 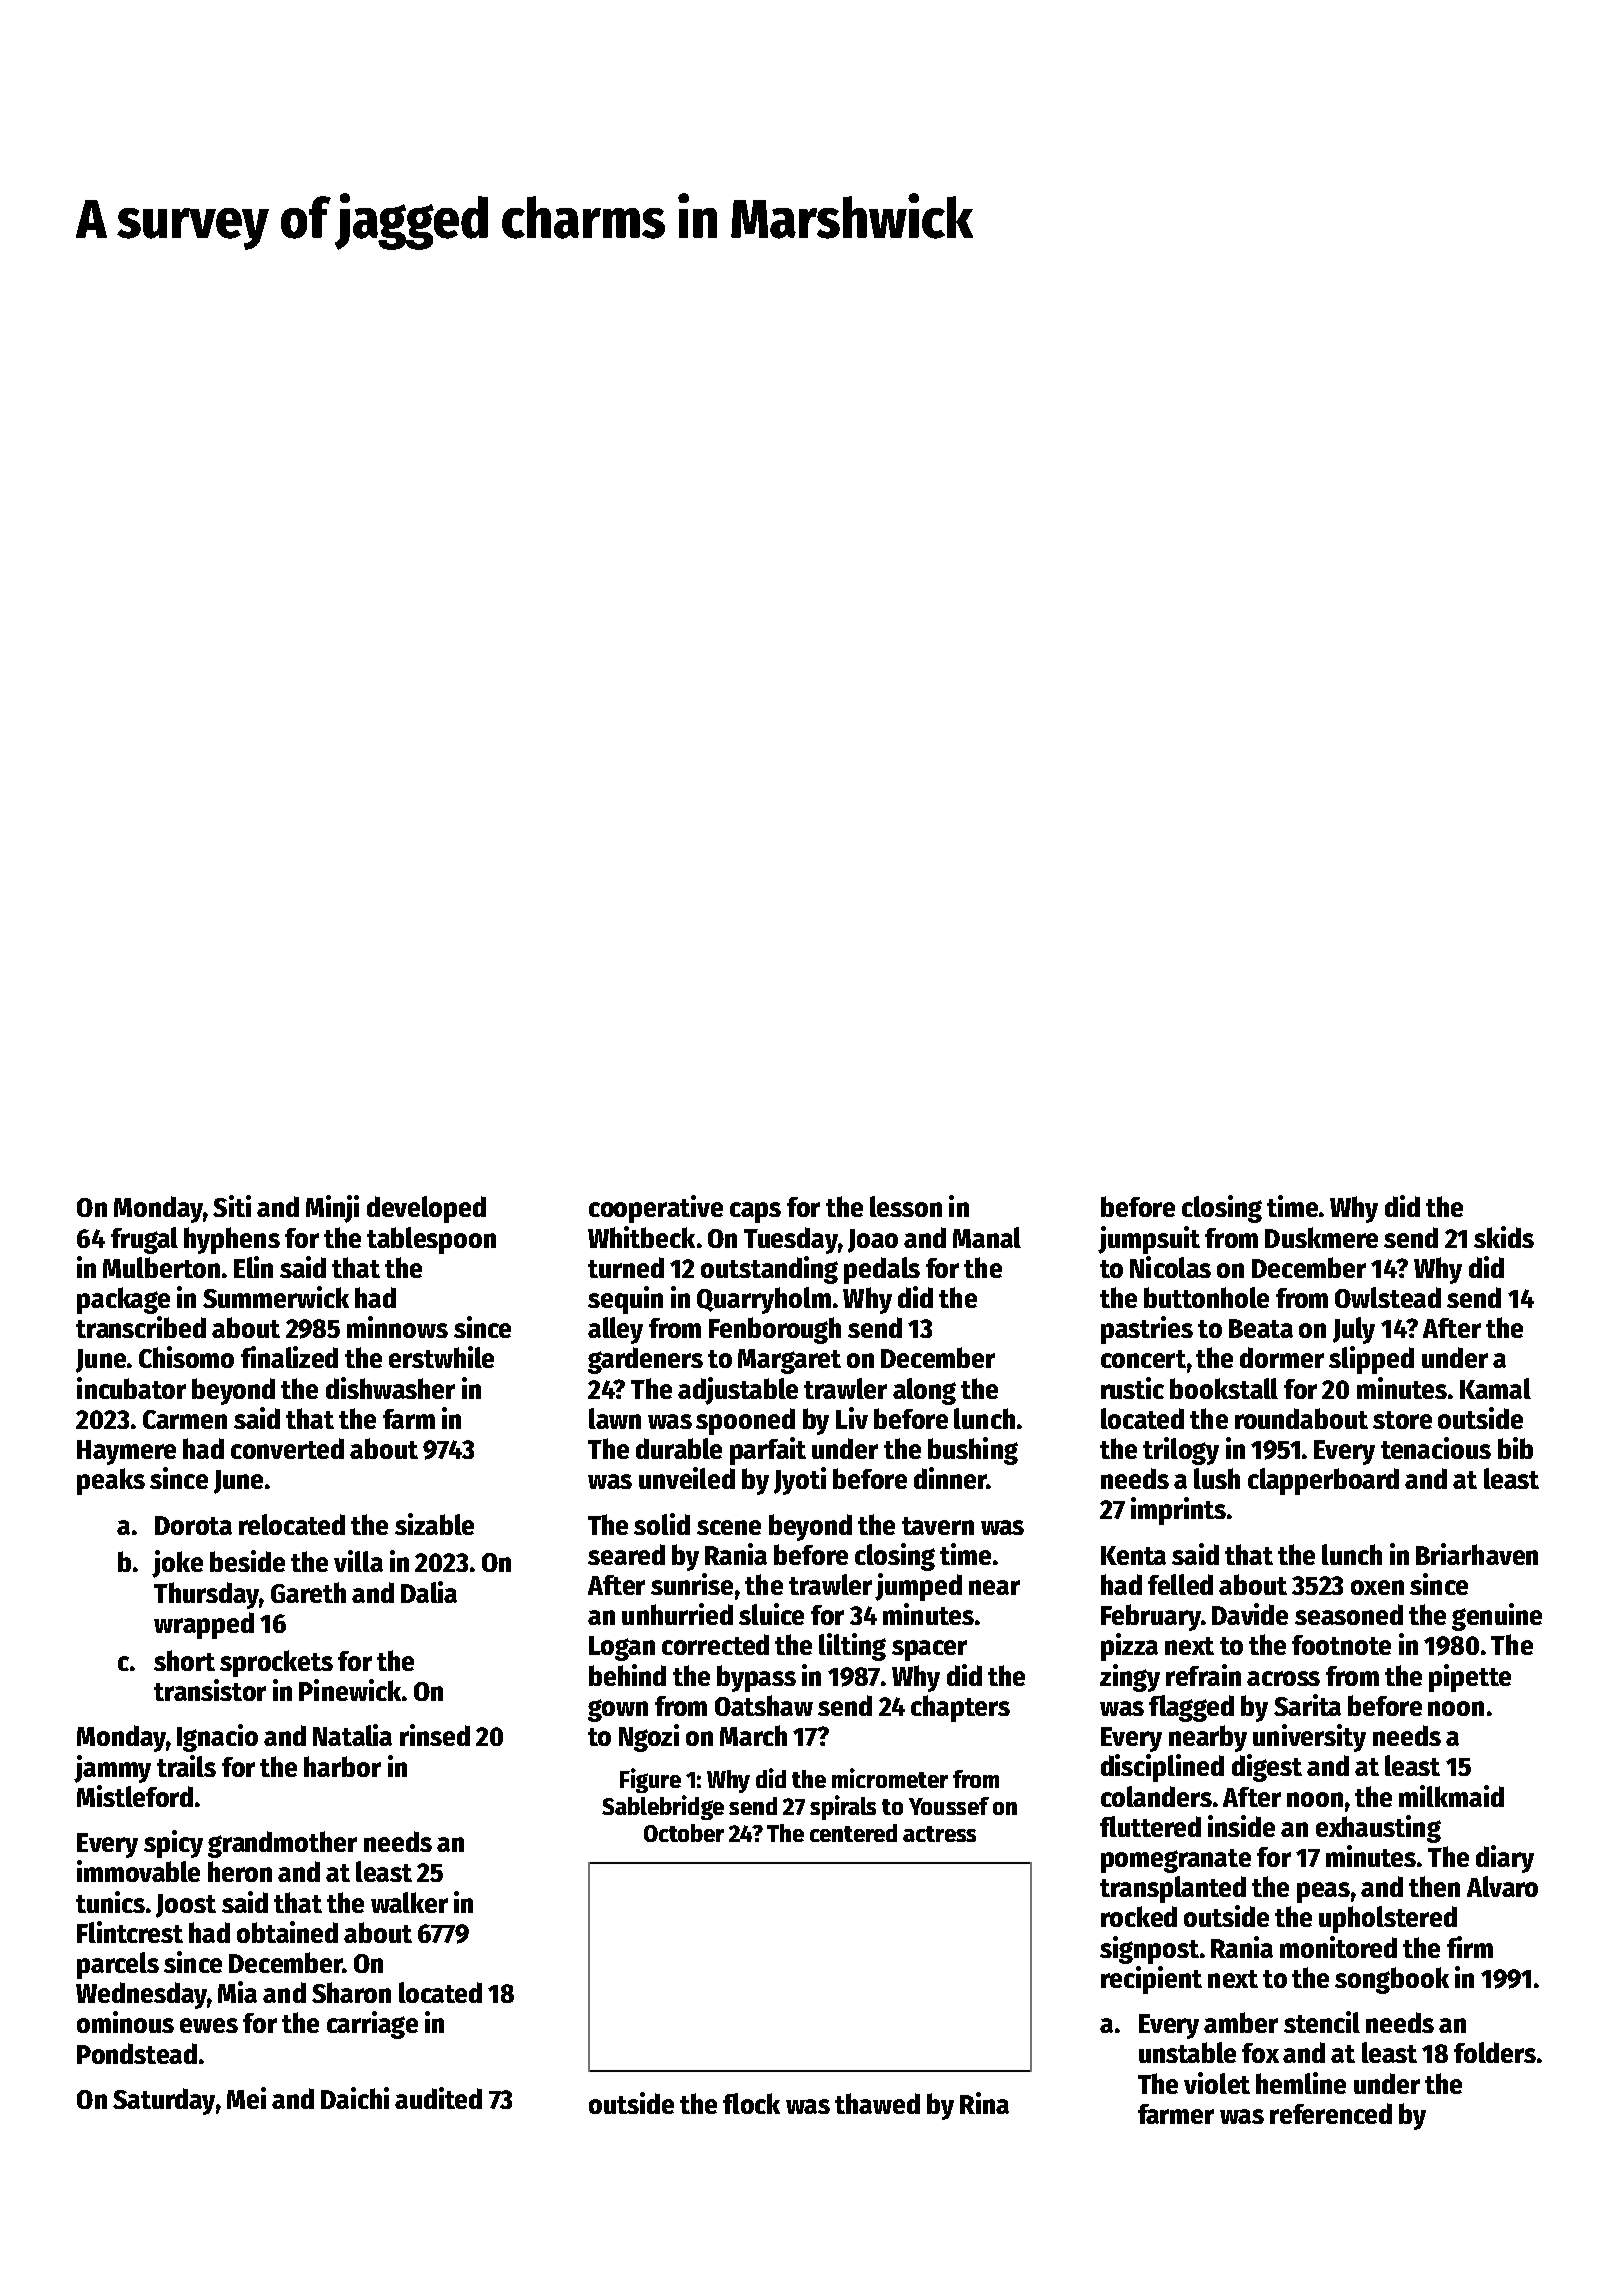 What do you see at coordinates (753, 1735) in the screenshot?
I see `March` at bounding box center [753, 1735].
